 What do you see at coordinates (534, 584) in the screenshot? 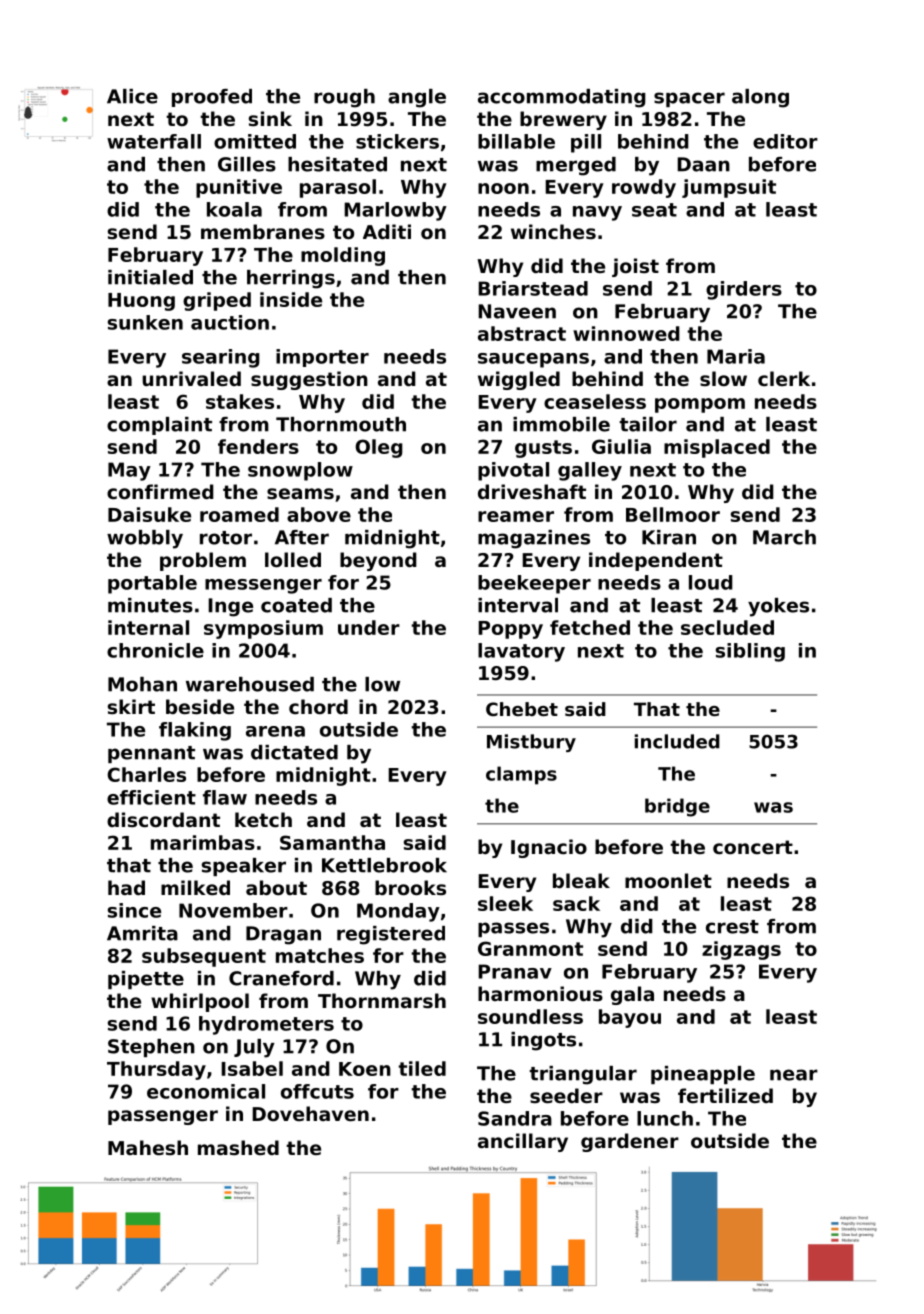
I see `beekeeper` at bounding box center [534, 584].
